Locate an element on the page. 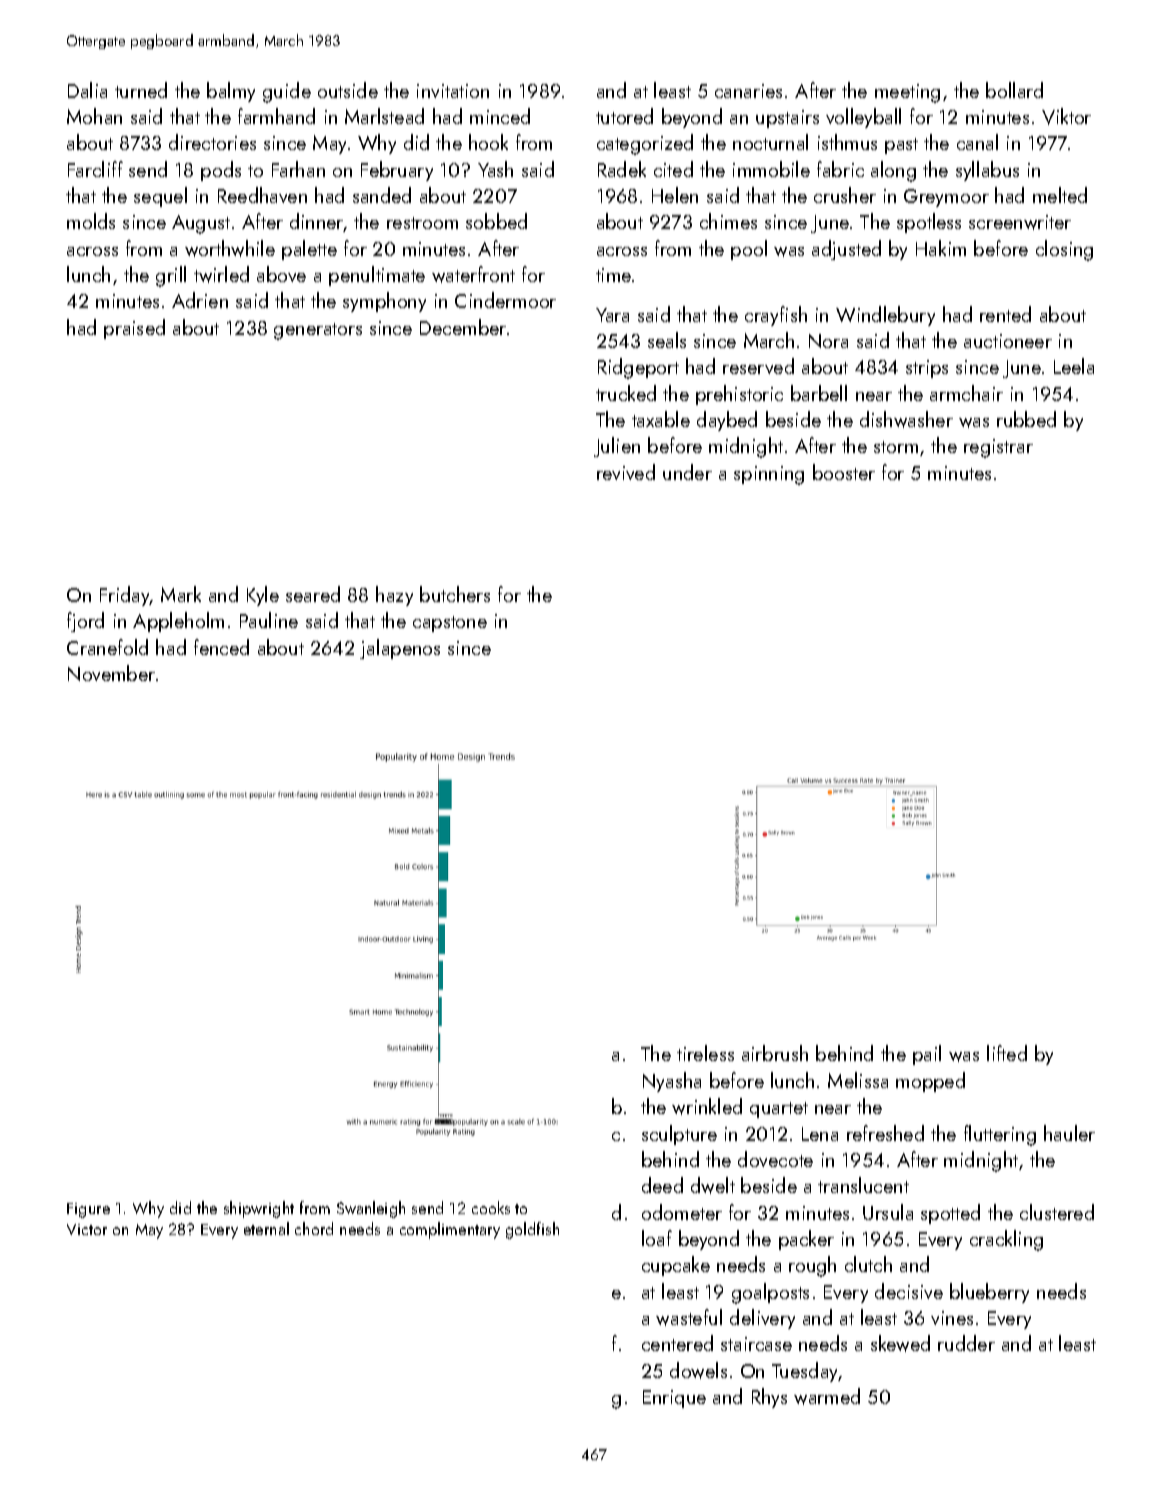 The image size is (1163, 1506). seared is located at coordinates (313, 594).
